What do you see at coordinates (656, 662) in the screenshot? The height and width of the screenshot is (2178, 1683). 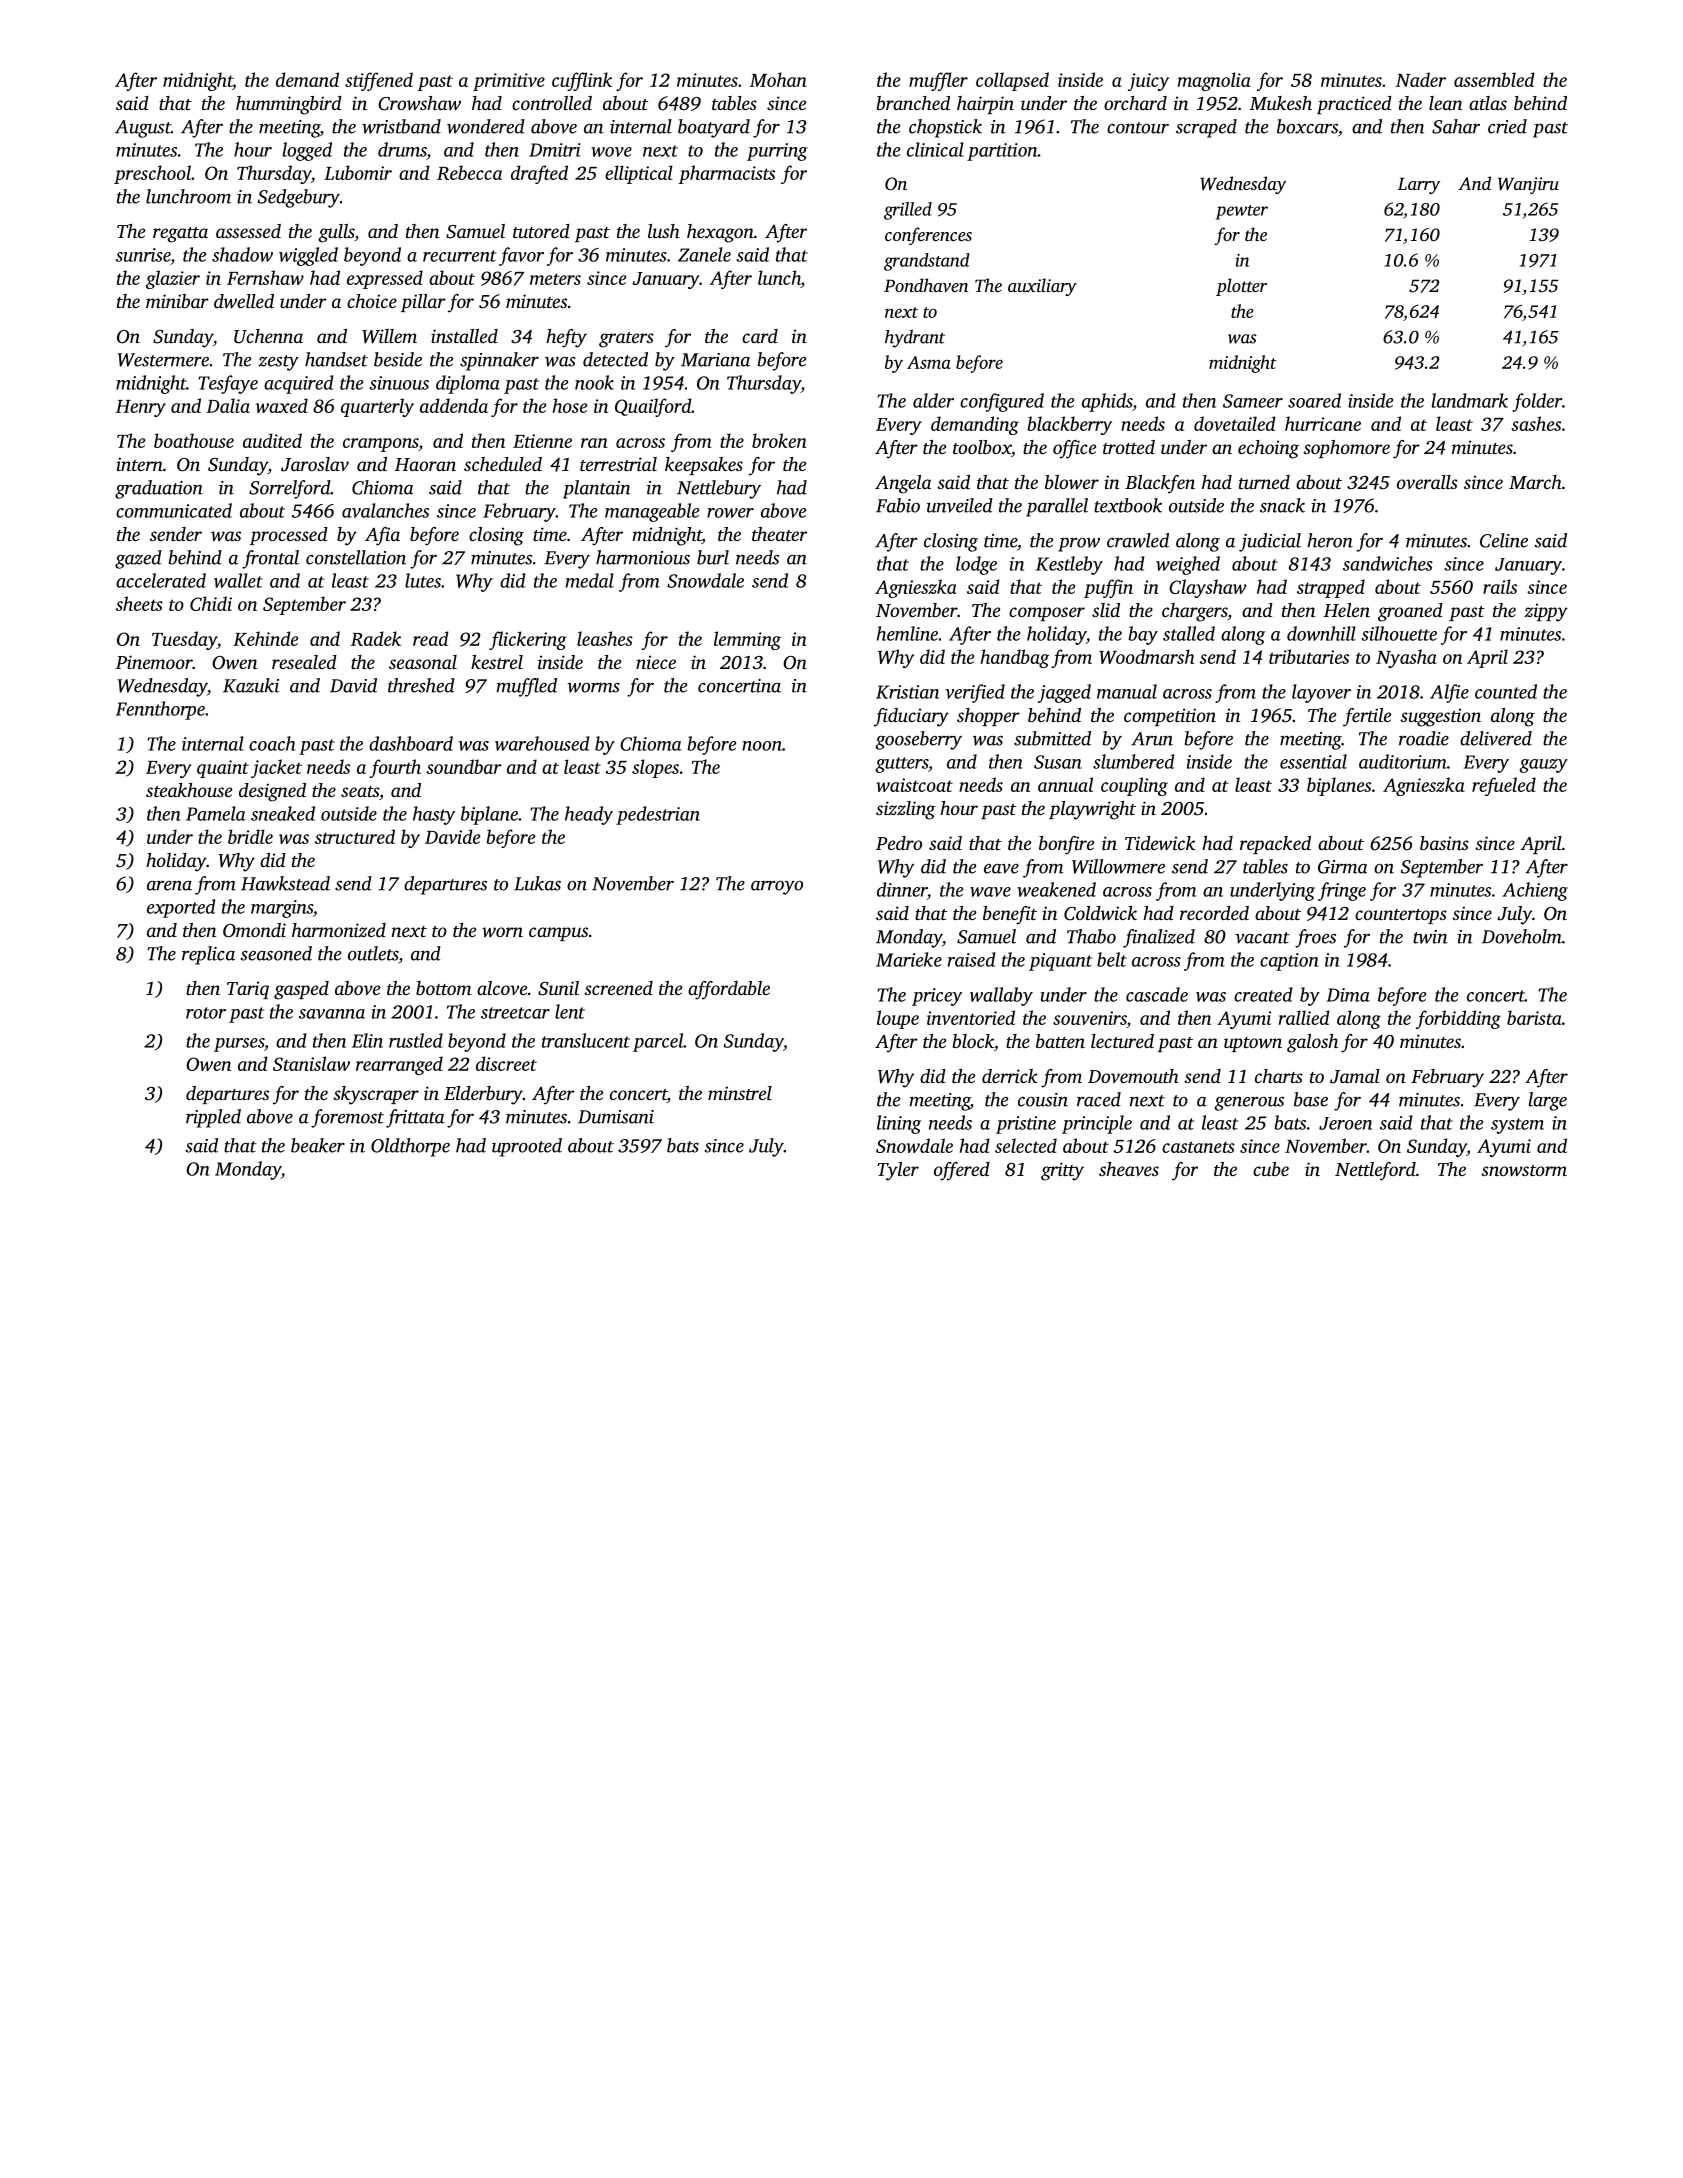 I see `niece` at bounding box center [656, 662].
